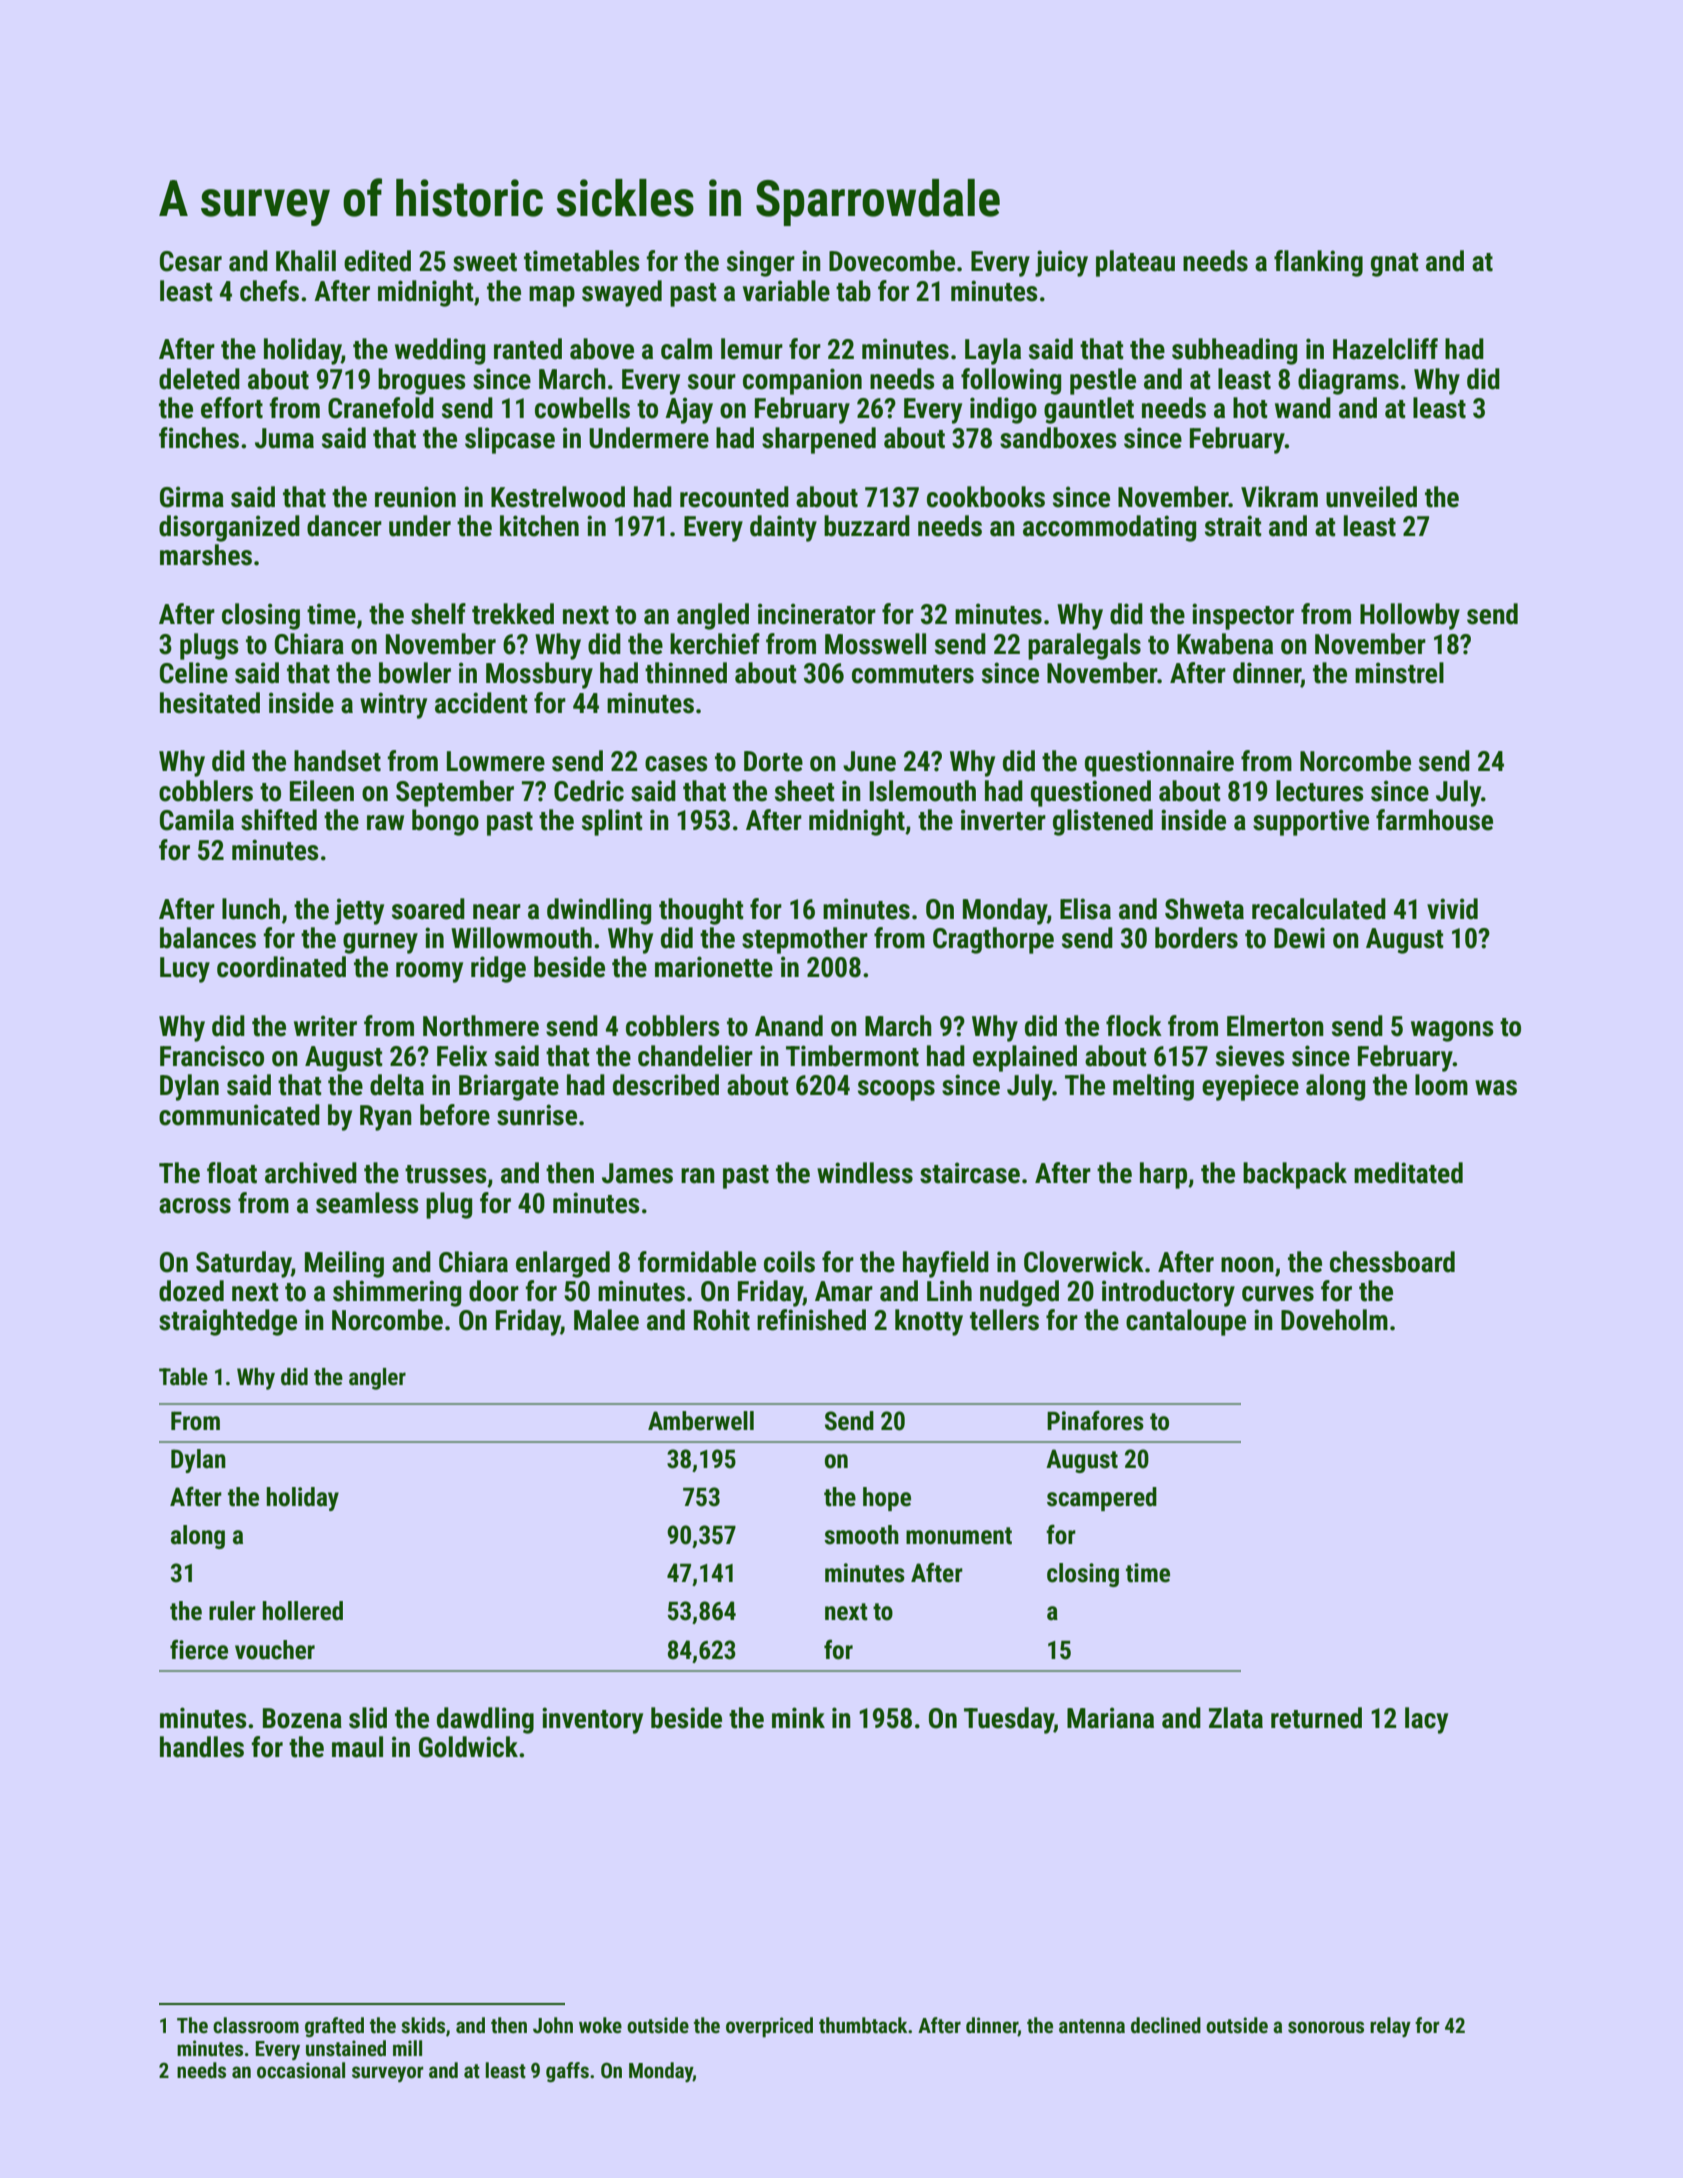 This screenshot has width=1683, height=2178. I want to click on Dovecombe, so click(892, 261).
